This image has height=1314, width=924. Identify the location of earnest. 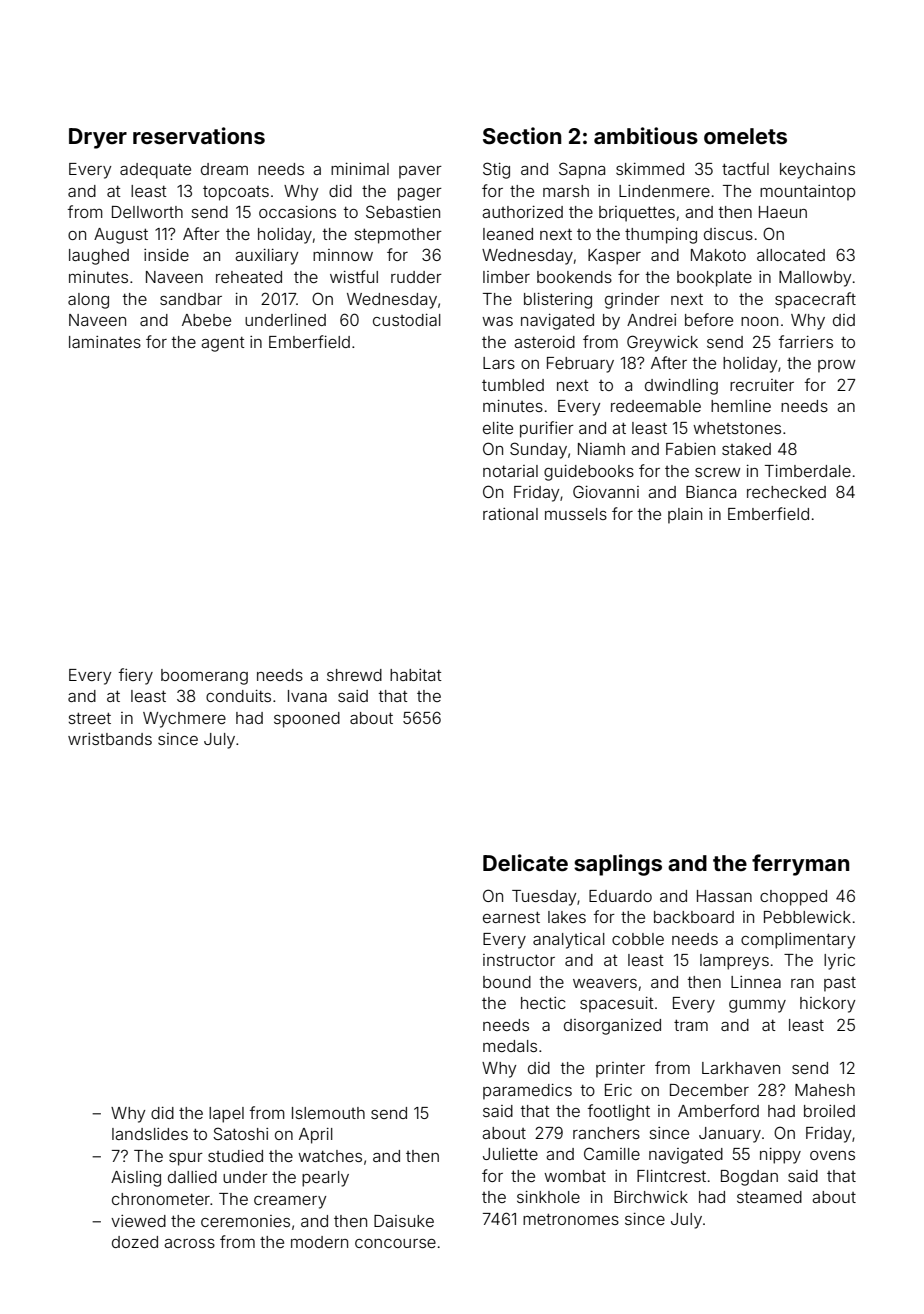
(511, 917).
